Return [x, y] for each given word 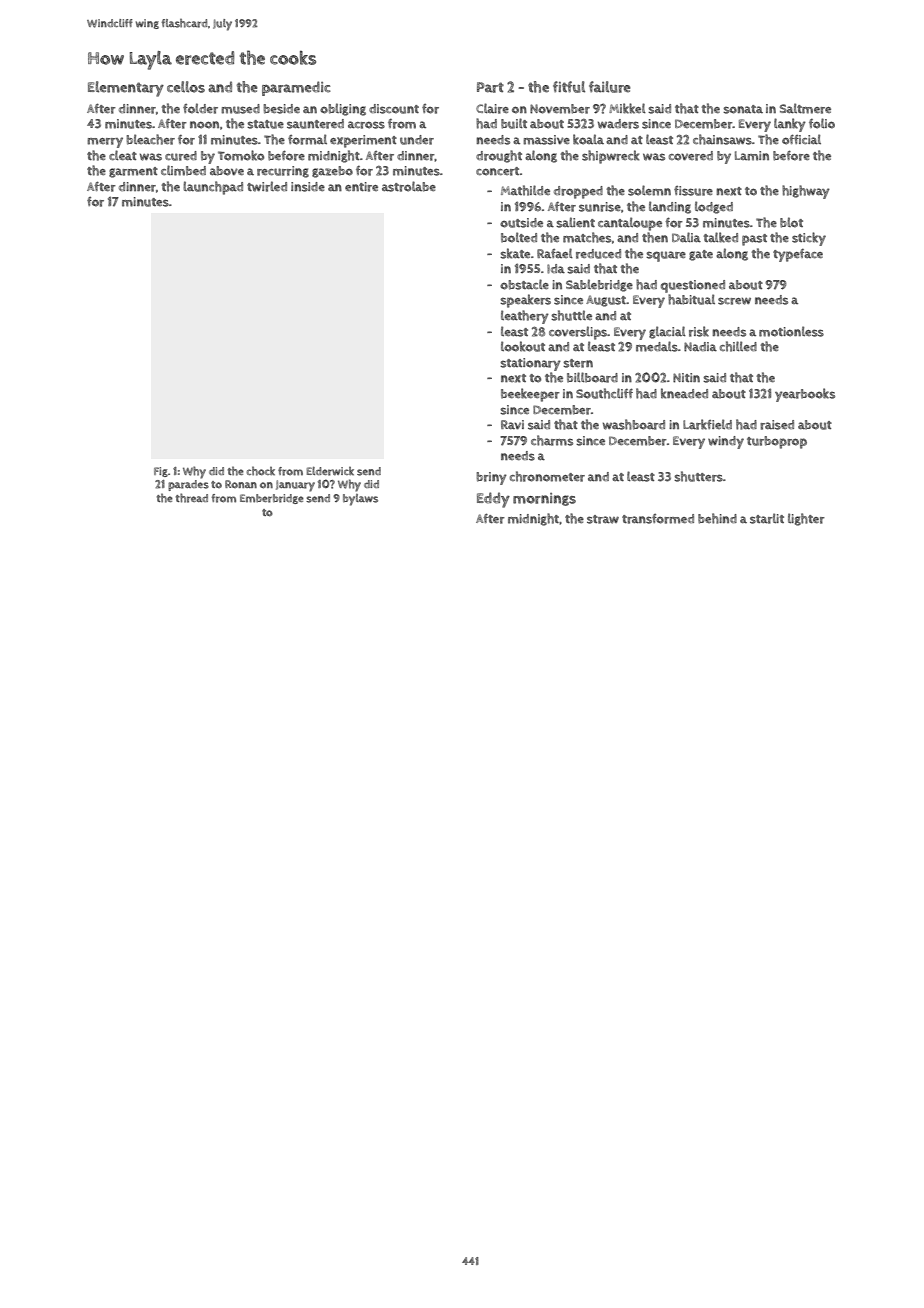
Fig [161, 472]
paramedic [296, 88]
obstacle [524, 284]
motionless [791, 331]
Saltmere [805, 108]
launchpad [213, 188]
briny [491, 478]
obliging [343, 109]
